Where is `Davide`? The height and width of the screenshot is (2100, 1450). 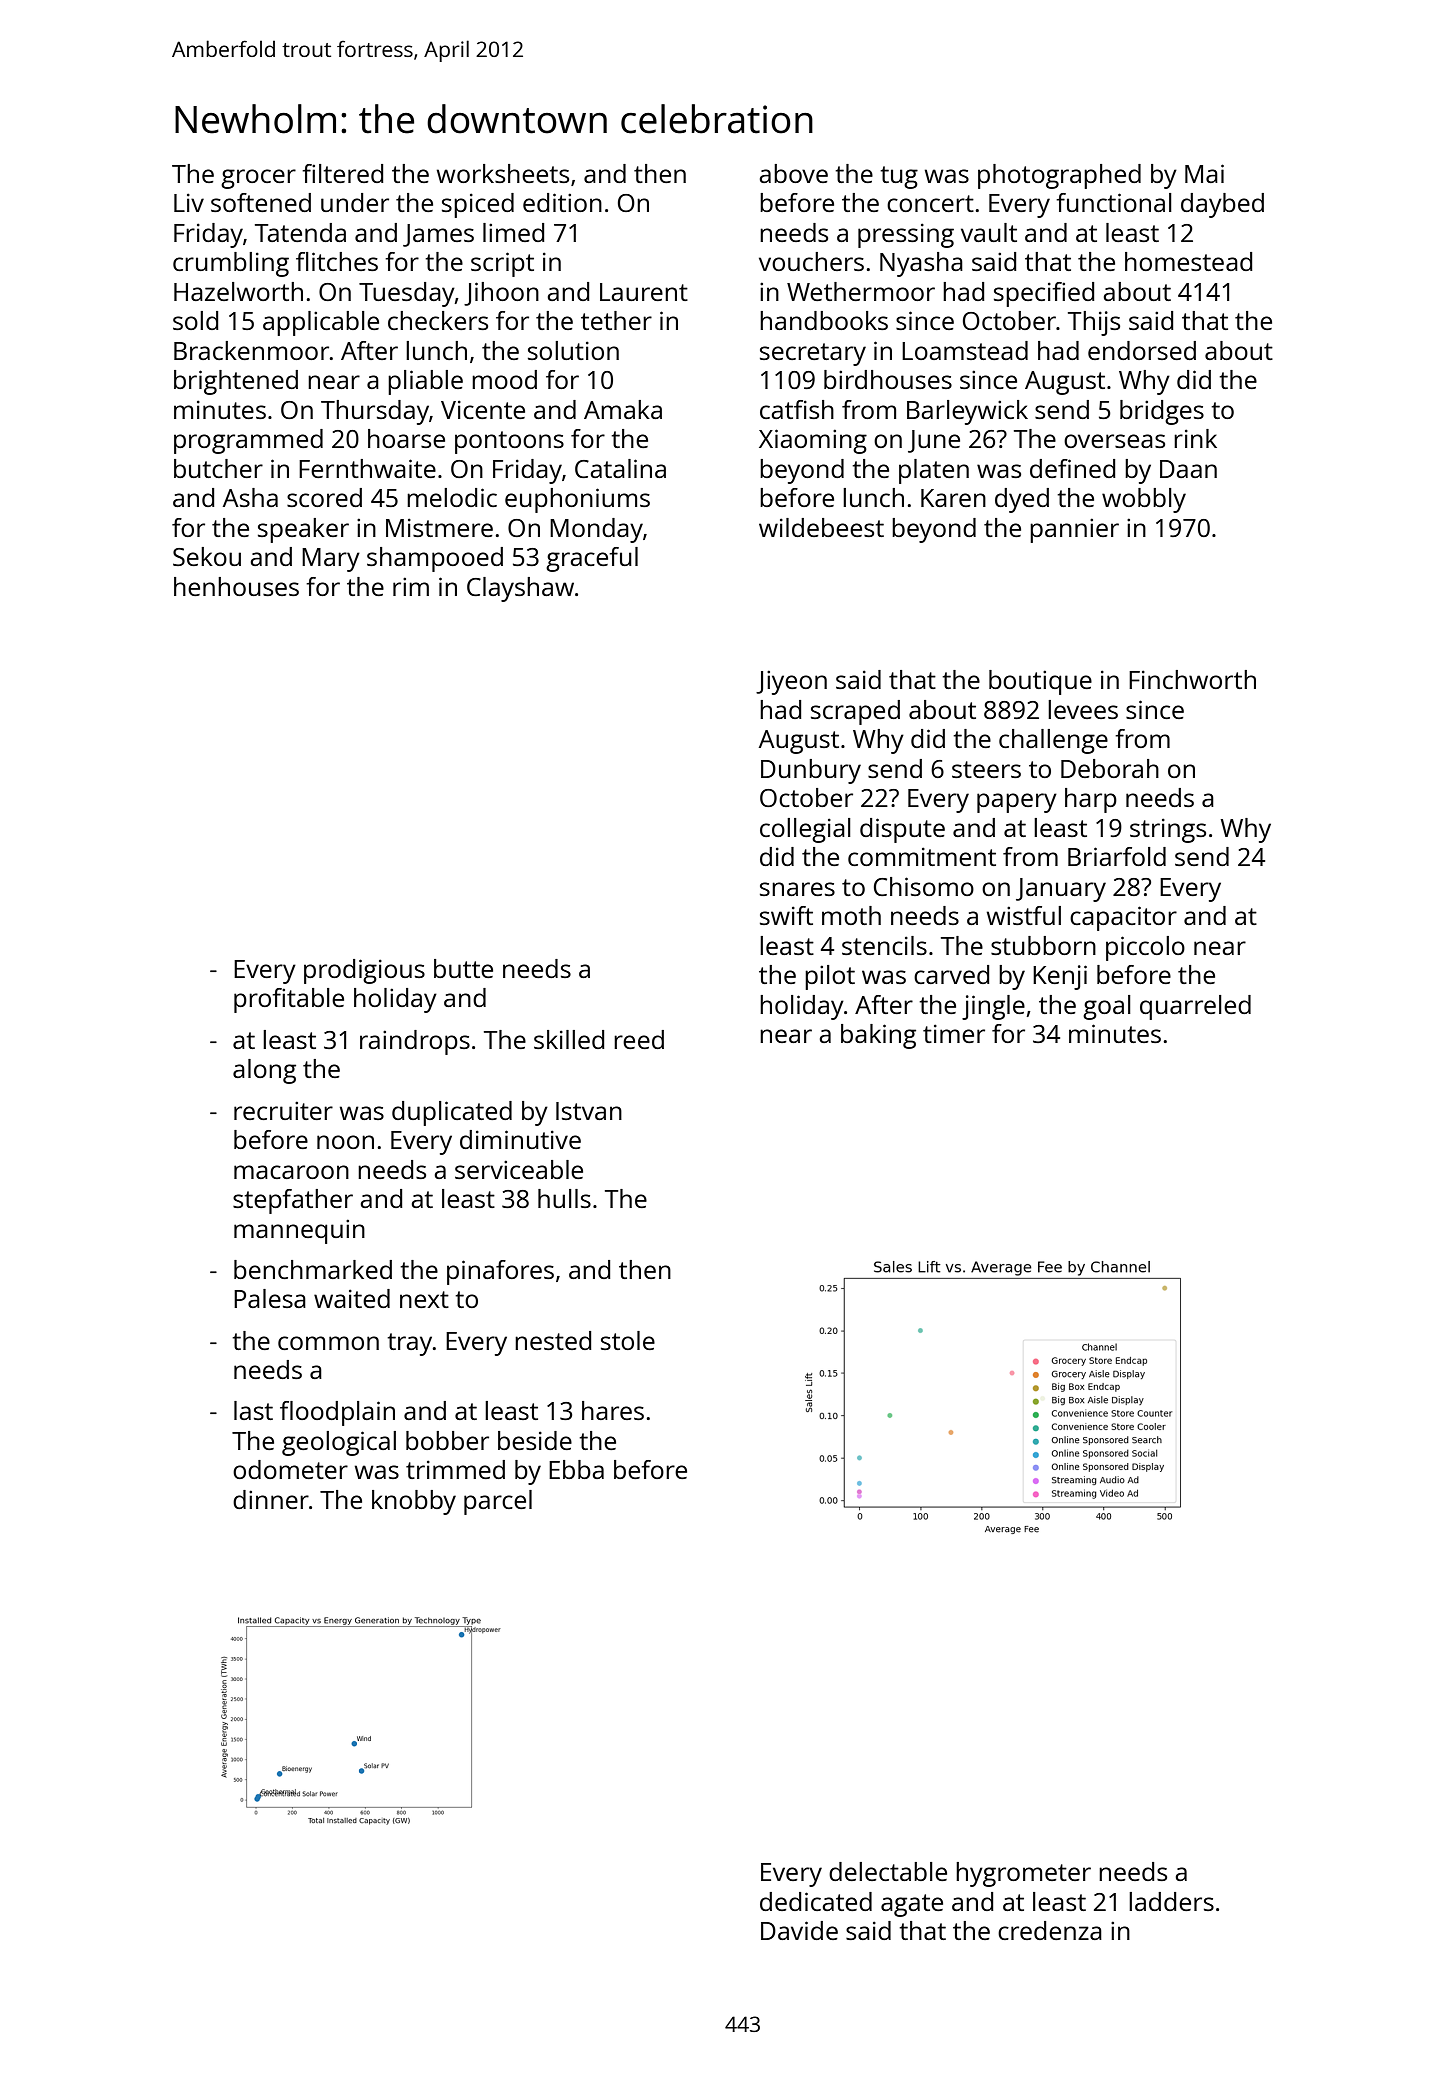 Davide is located at coordinates (799, 1930).
